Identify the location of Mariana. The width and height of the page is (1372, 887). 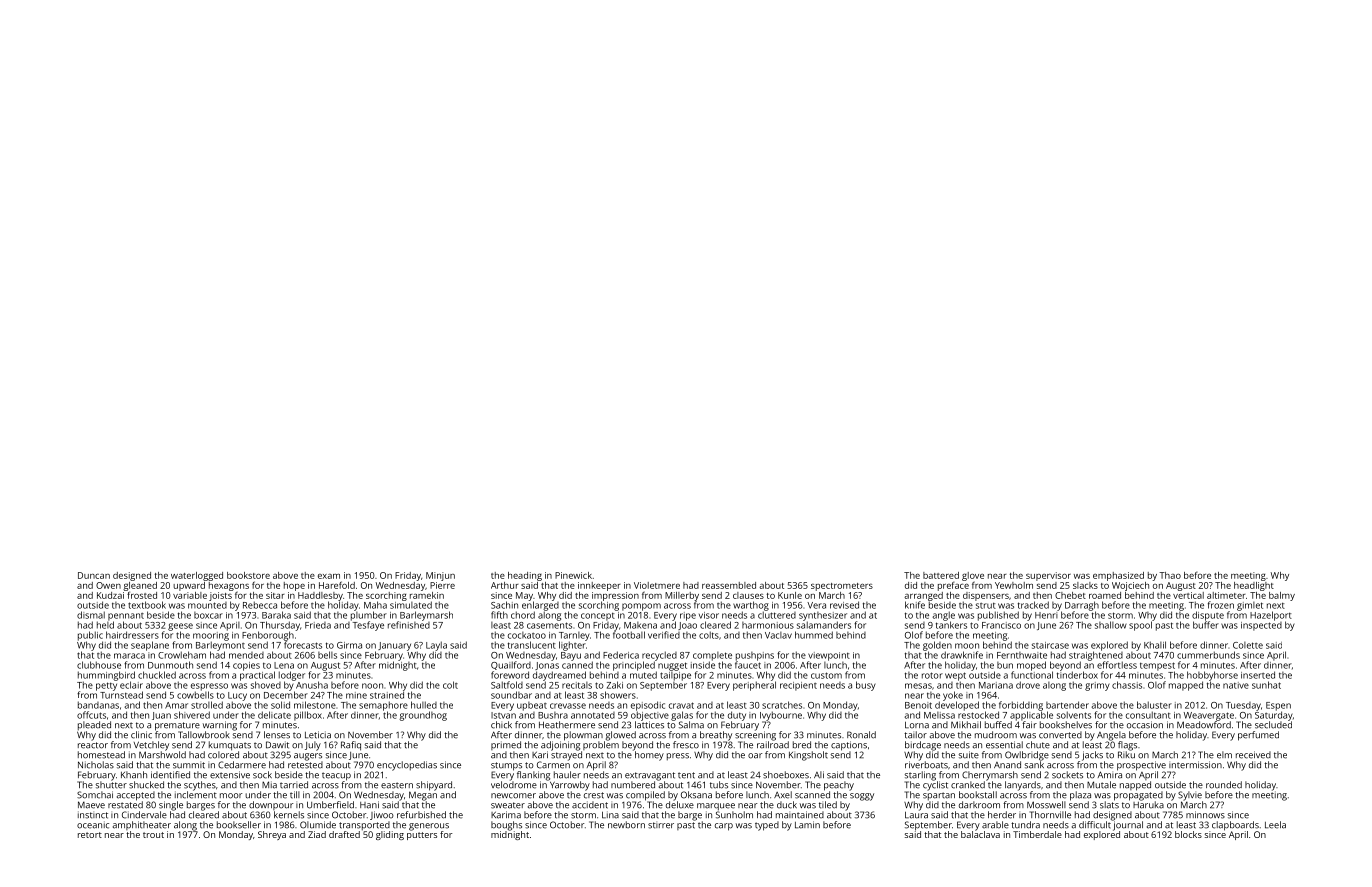
(996, 685).
